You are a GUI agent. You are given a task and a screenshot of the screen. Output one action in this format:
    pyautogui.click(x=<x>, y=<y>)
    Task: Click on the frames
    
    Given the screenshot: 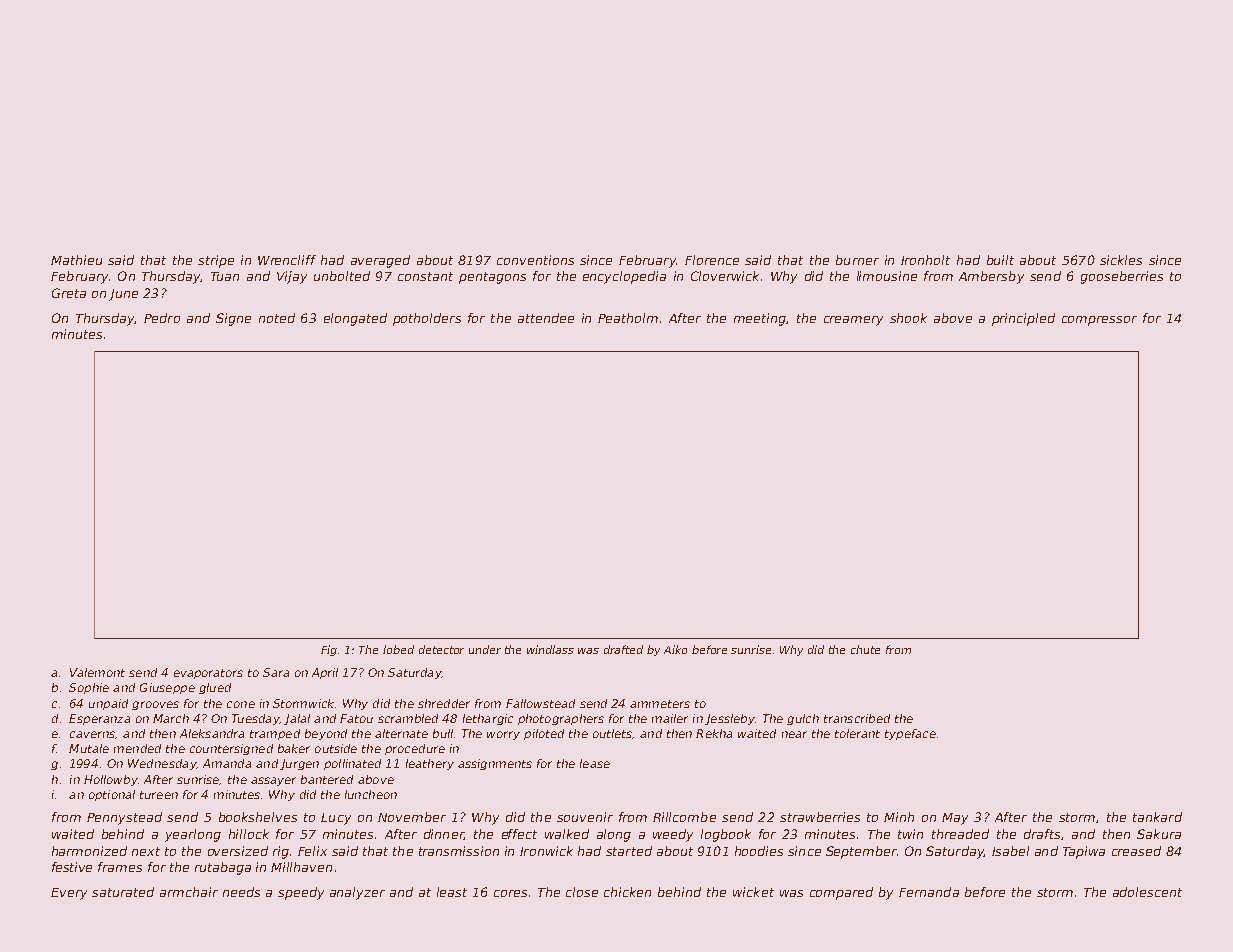 What is the action you would take?
    pyautogui.click(x=120, y=867)
